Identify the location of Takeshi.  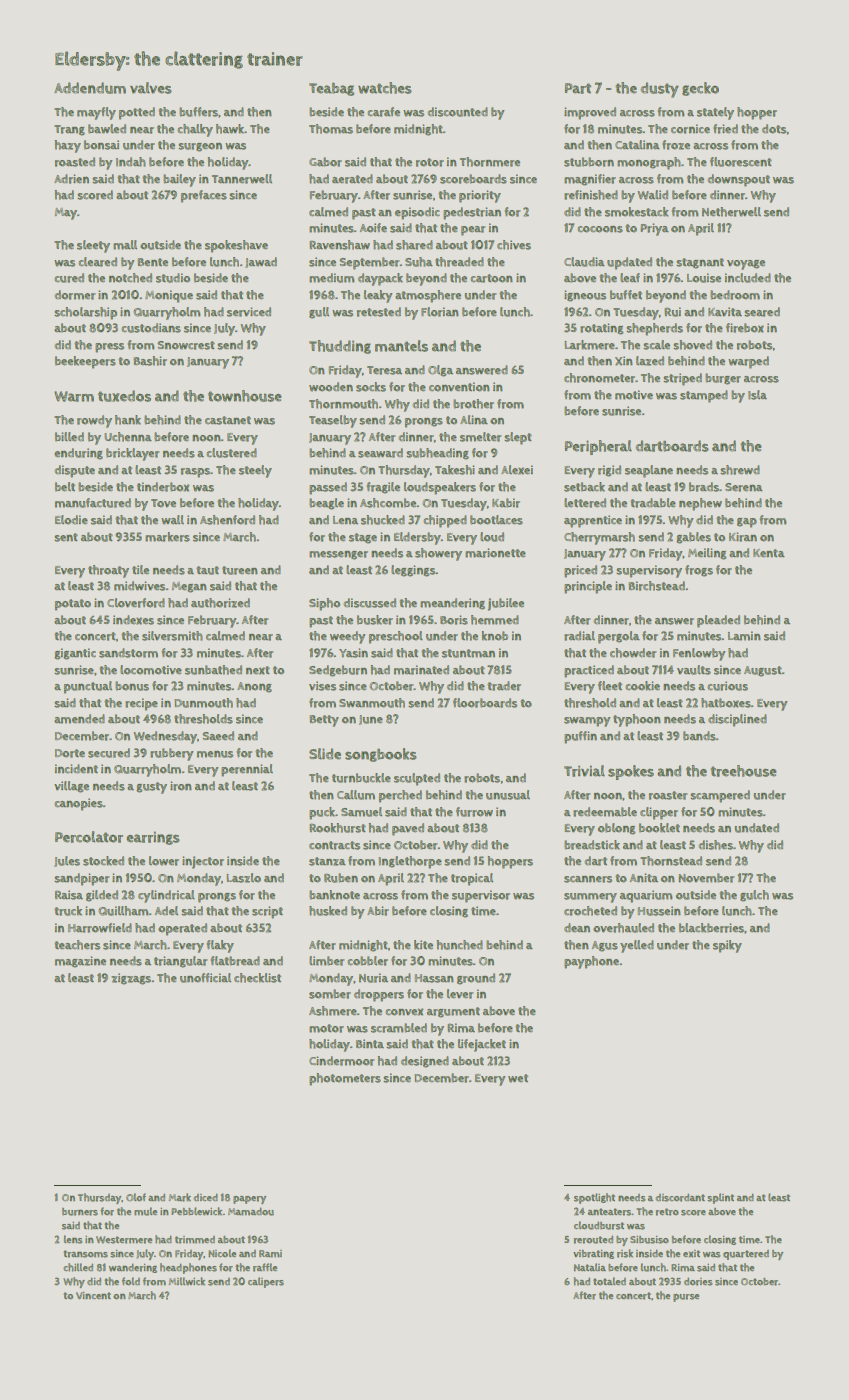
(455, 470).
